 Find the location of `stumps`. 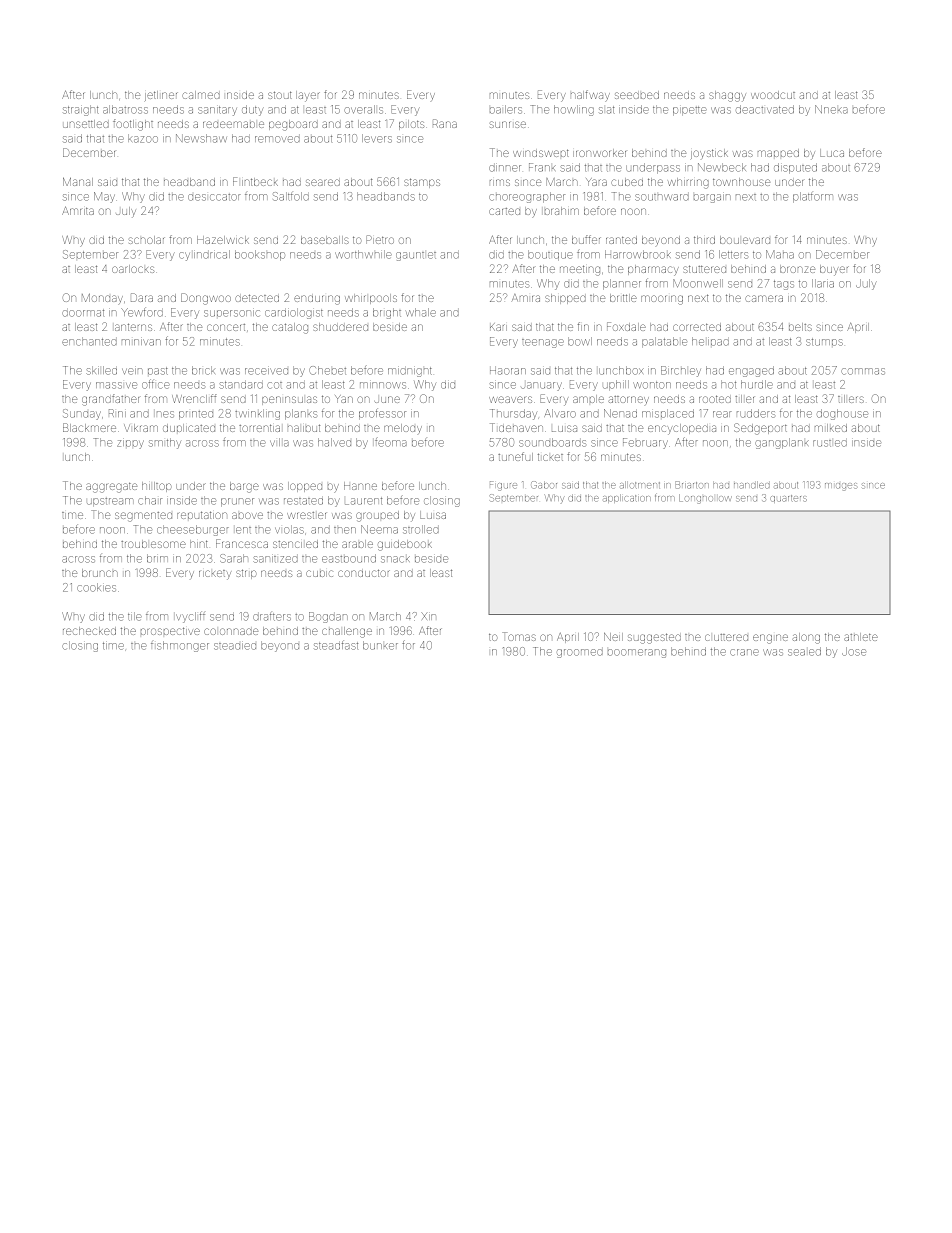

stumps is located at coordinates (824, 342).
